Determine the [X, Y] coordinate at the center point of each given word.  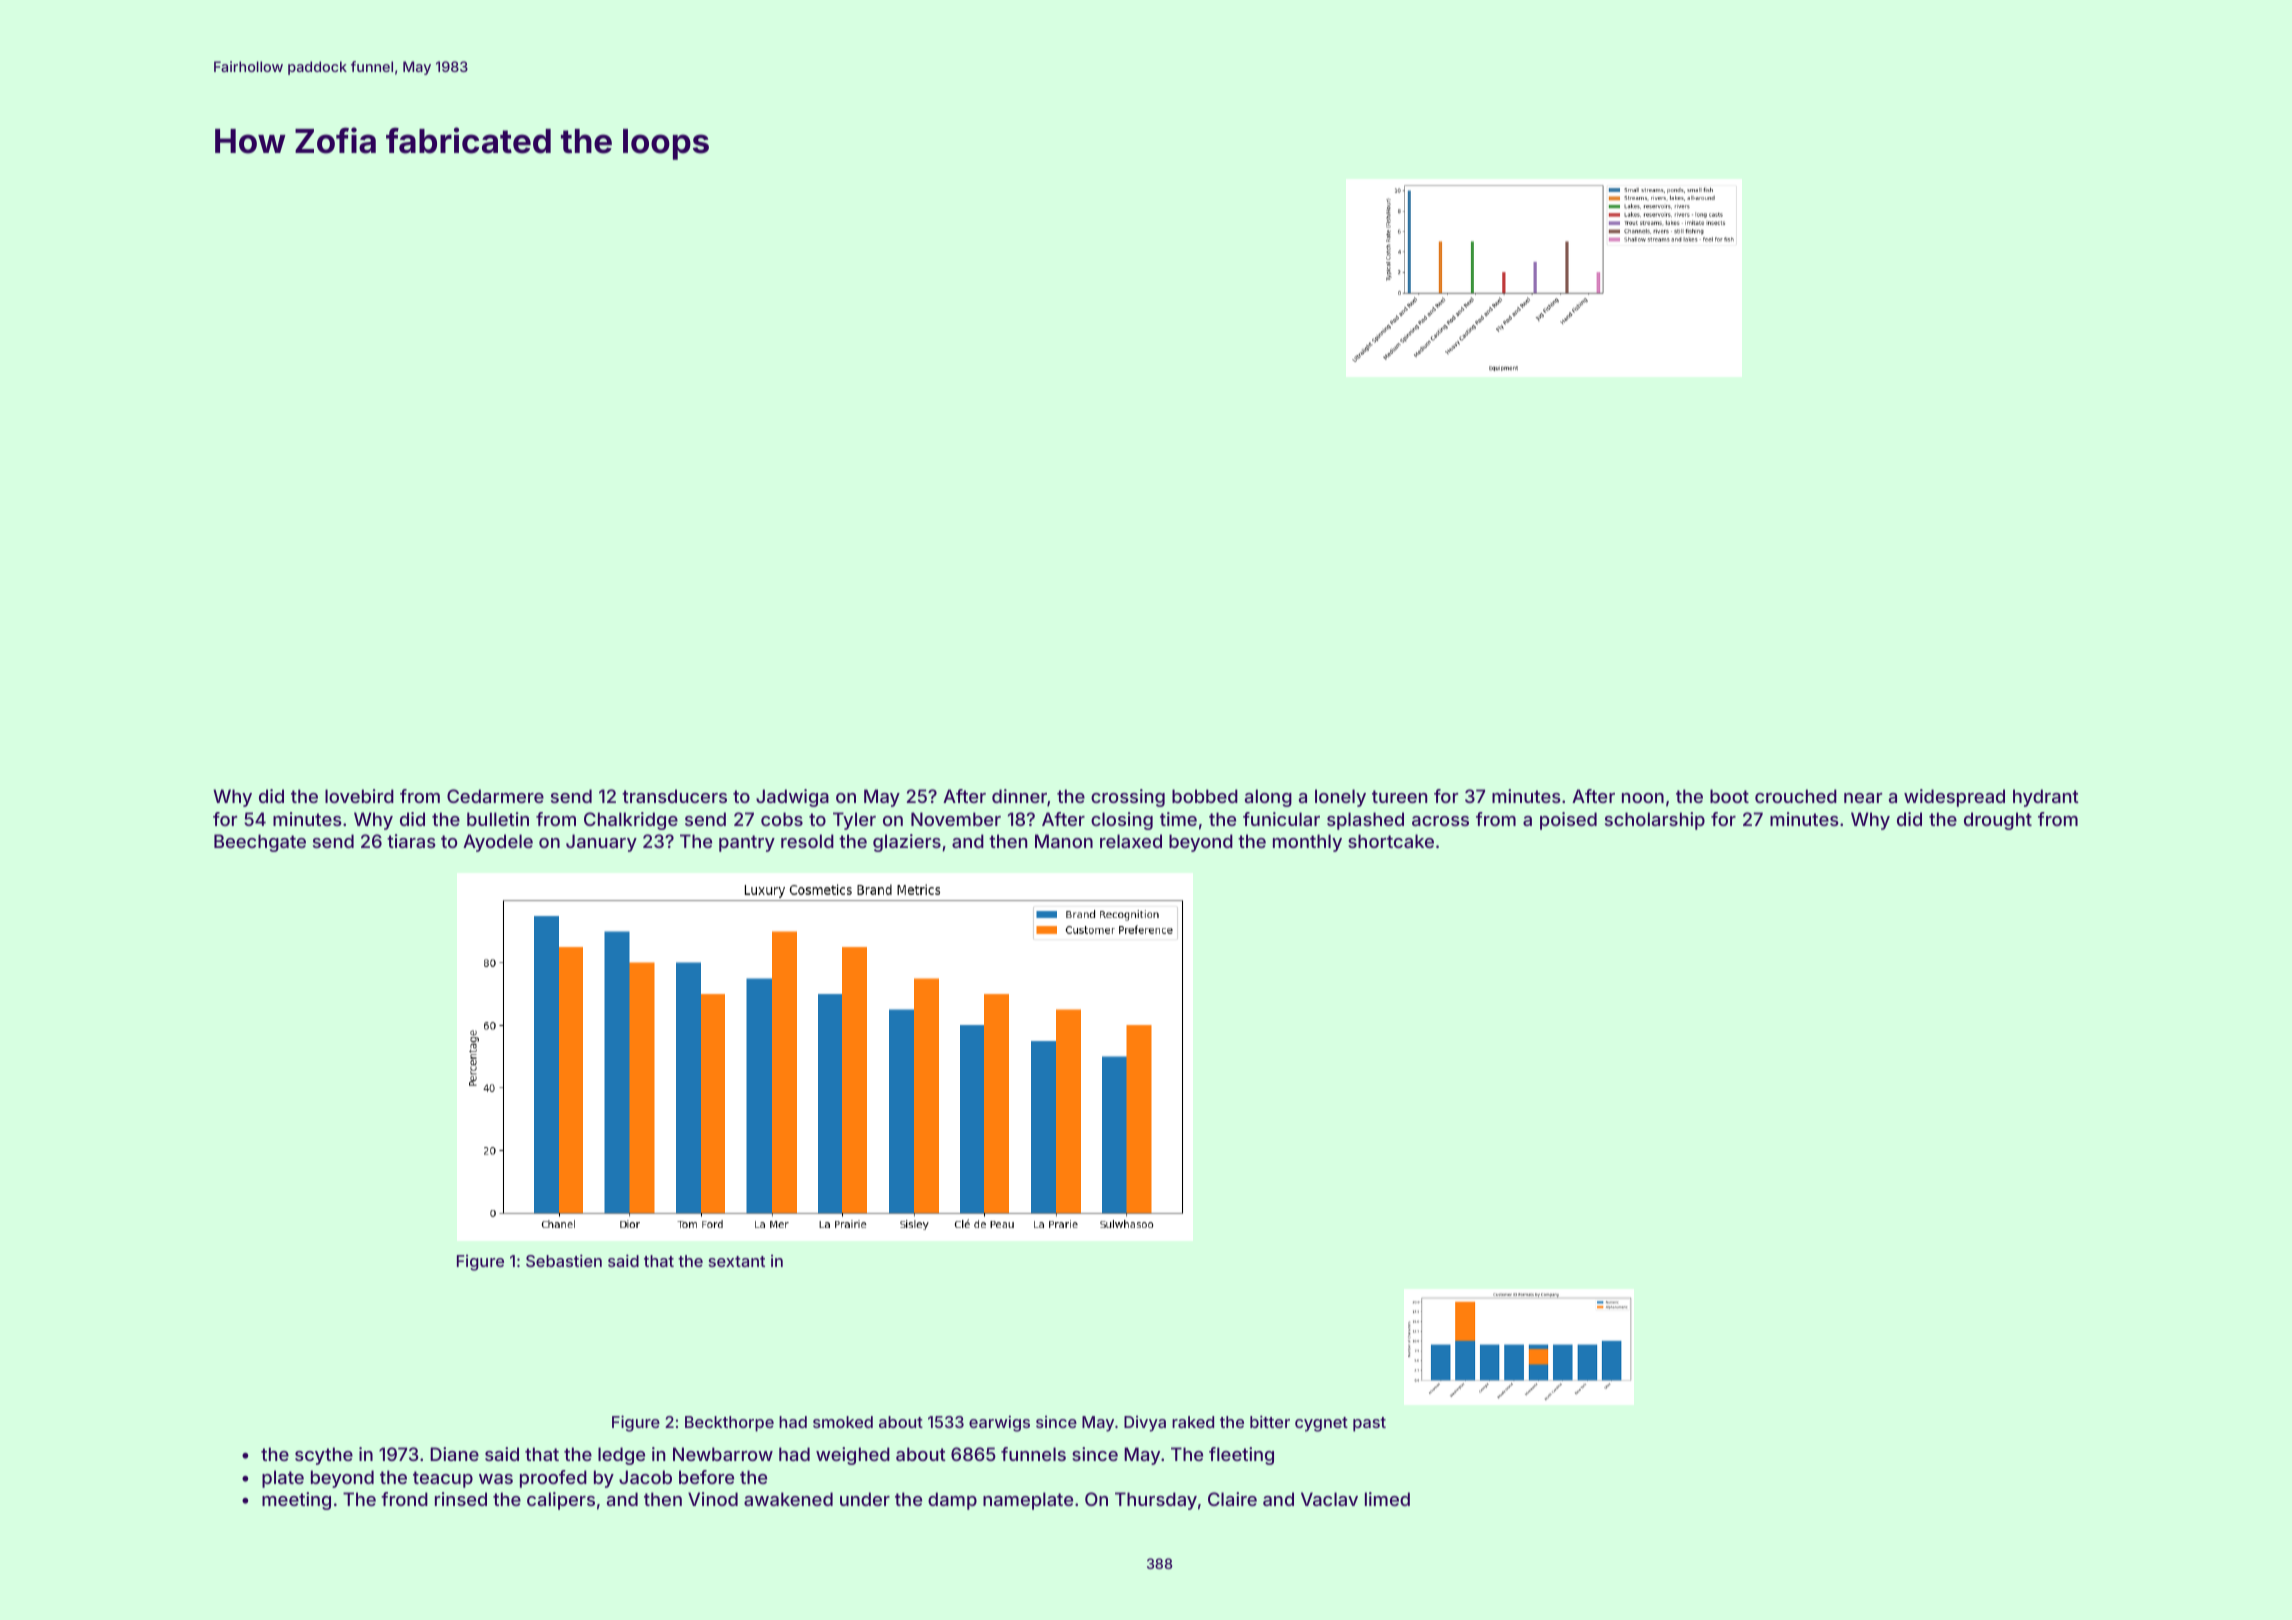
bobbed [1205, 796]
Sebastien [564, 1260]
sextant [737, 1261]
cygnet [1321, 1424]
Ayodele [498, 843]
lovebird [359, 796]
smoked [843, 1422]
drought [1998, 821]
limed [1387, 1499]
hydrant [2046, 798]
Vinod [713, 1499]
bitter [1270, 1421]
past [1369, 1424]
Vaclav [1329, 1499]
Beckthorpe [729, 1424]
